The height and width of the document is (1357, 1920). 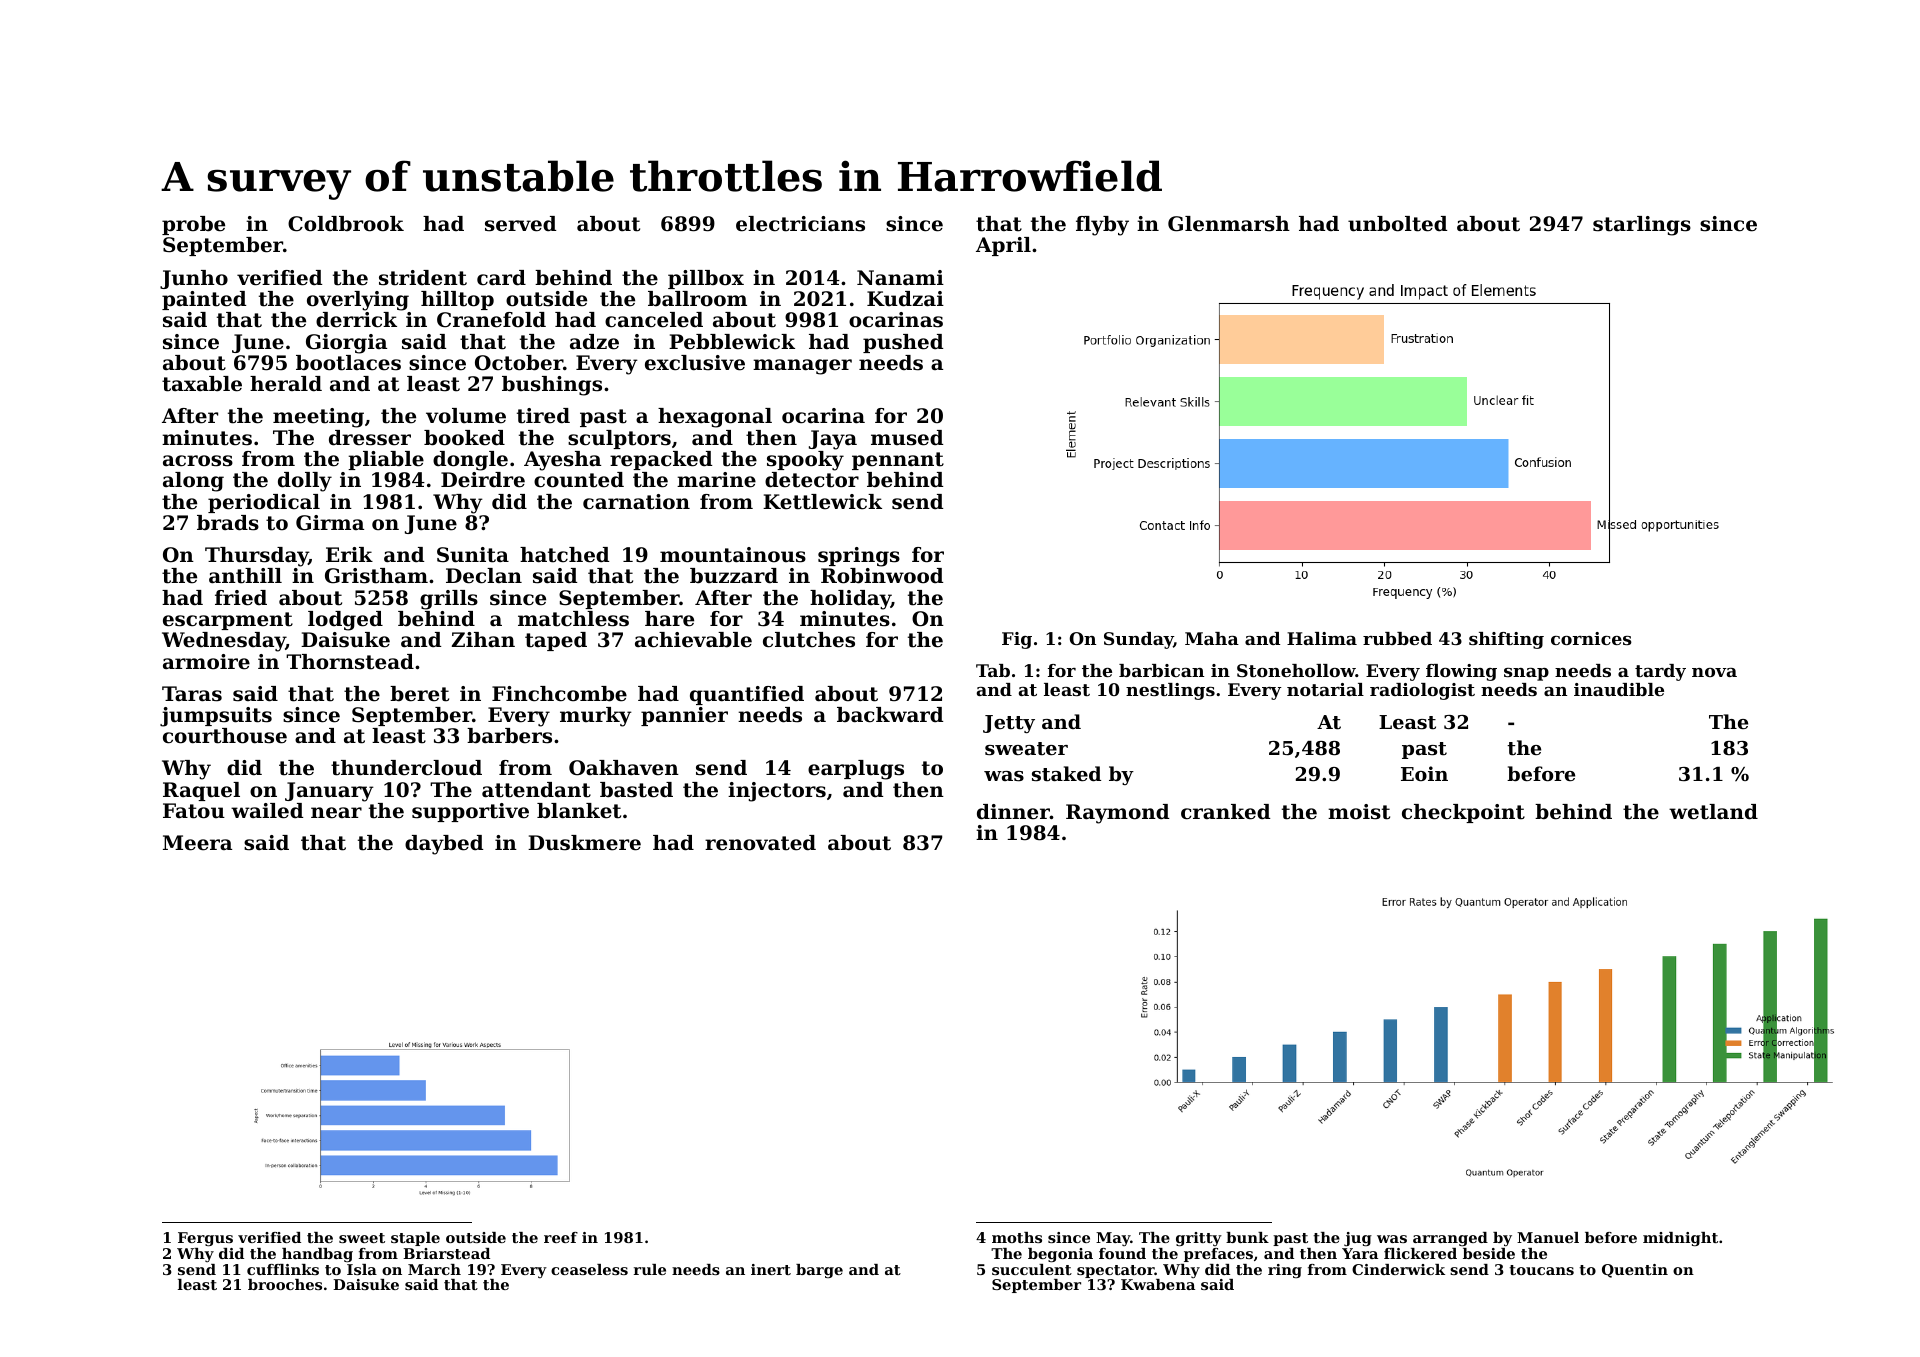 I want to click on Robinwood, so click(x=882, y=576).
